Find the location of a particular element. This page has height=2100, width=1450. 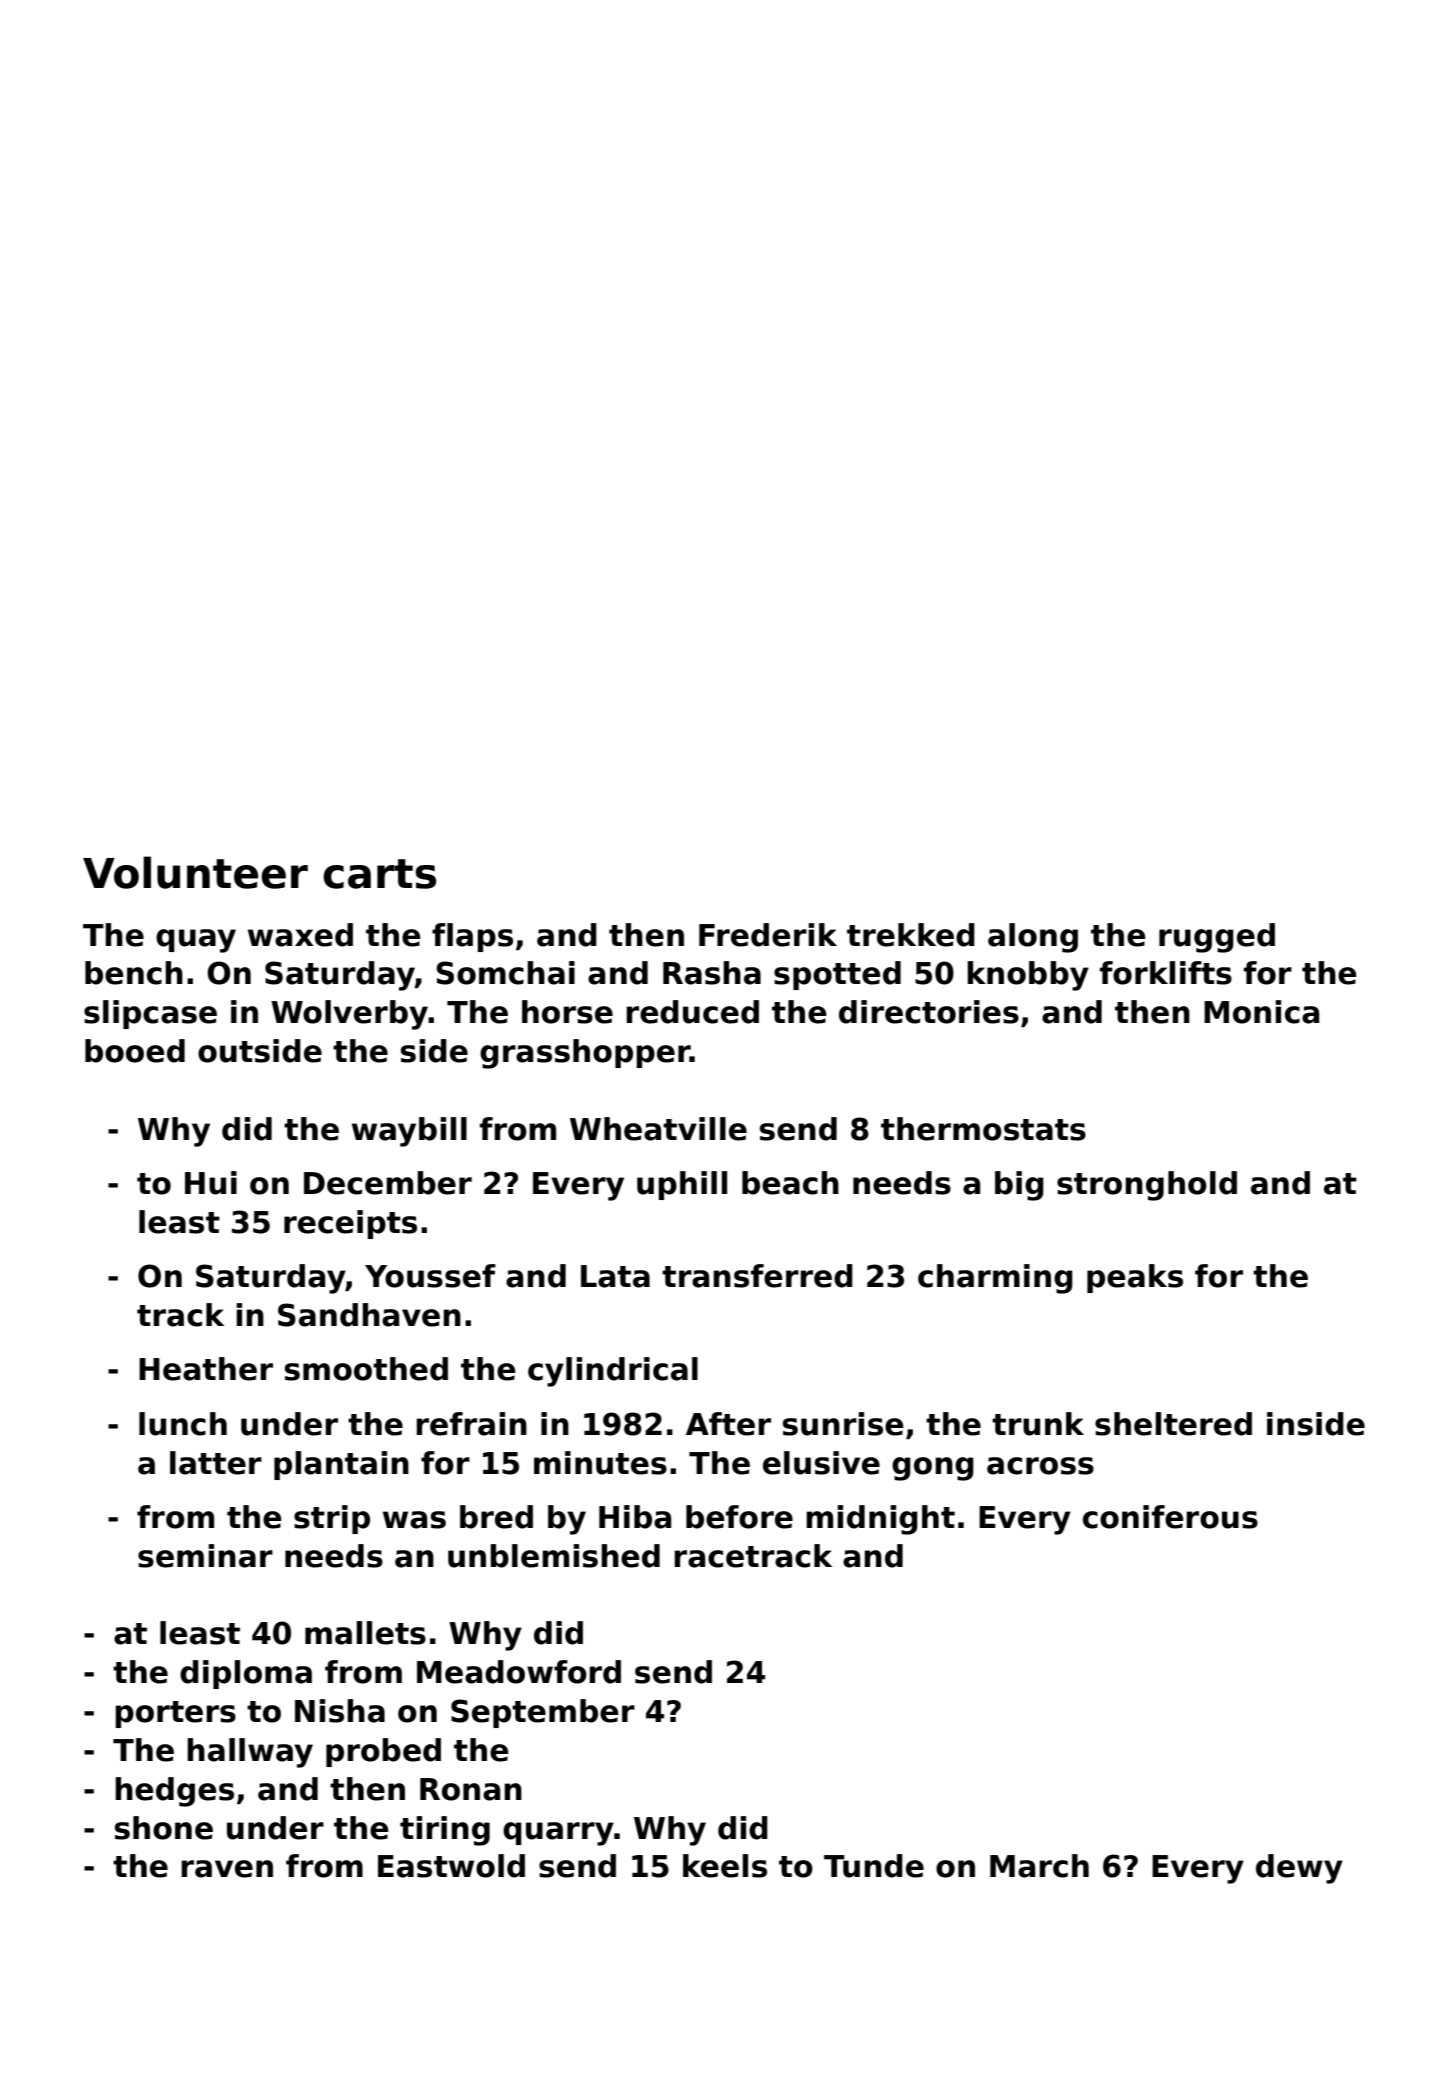

carts is located at coordinates (379, 874).
